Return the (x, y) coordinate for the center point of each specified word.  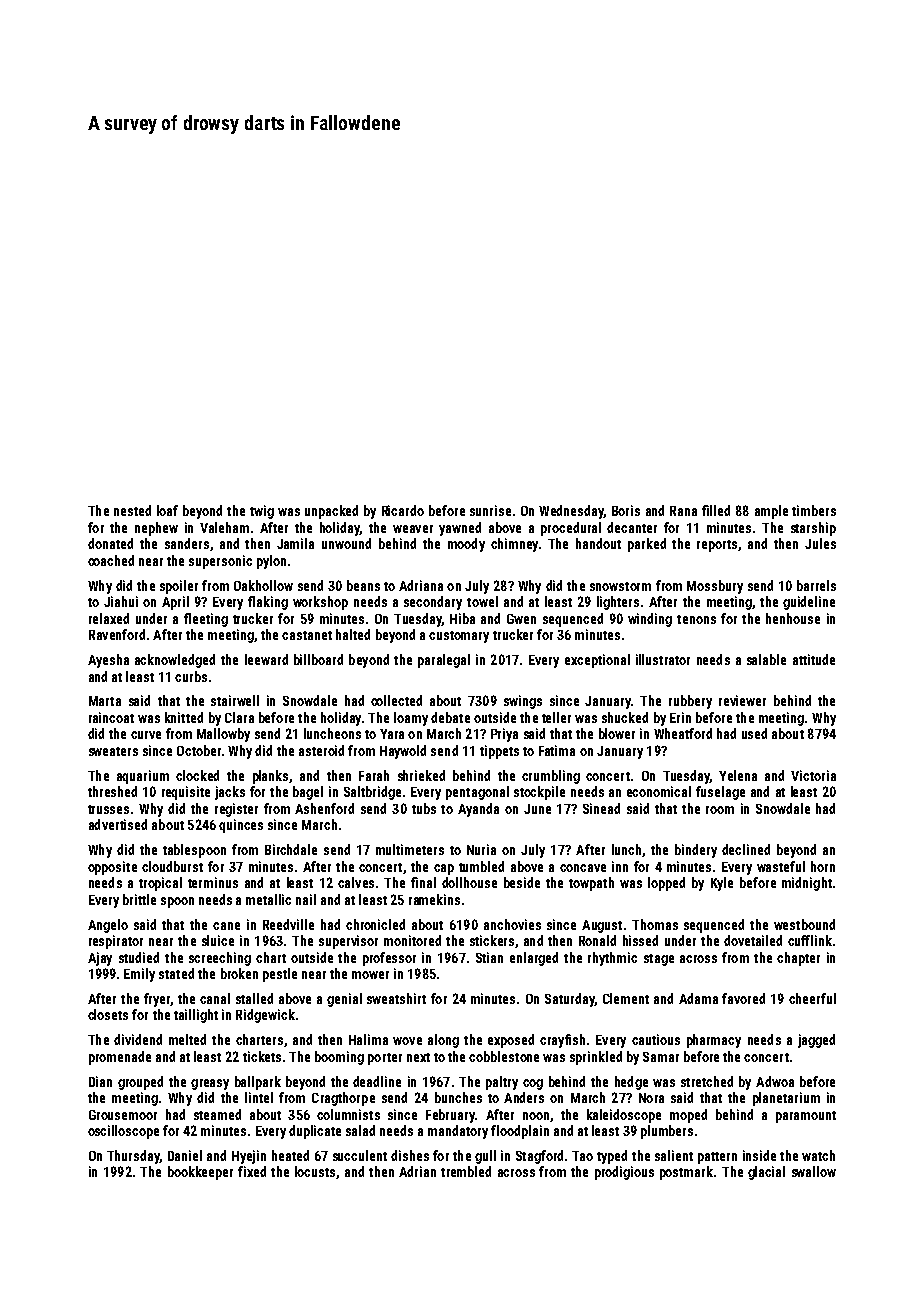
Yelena (738, 775)
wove (407, 1041)
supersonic (220, 562)
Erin (680, 717)
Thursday (133, 1157)
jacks (230, 793)
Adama (698, 998)
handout (598, 543)
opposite (112, 868)
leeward (266, 659)
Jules (820, 543)
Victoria (813, 775)
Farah (374, 775)
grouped (140, 1083)
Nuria (481, 849)
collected (396, 700)
